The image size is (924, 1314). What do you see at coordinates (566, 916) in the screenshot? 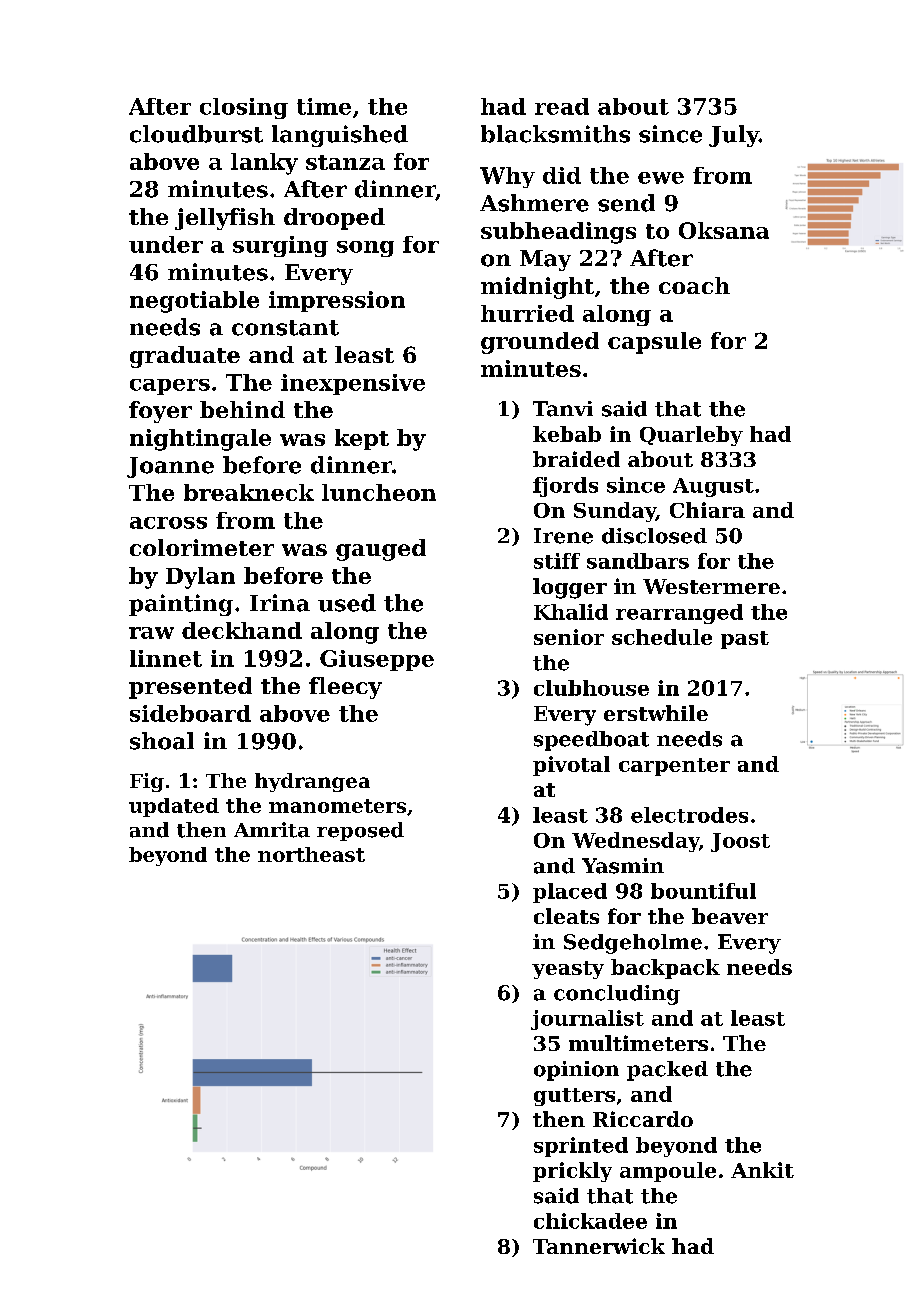
I see `cleats` at bounding box center [566, 916].
